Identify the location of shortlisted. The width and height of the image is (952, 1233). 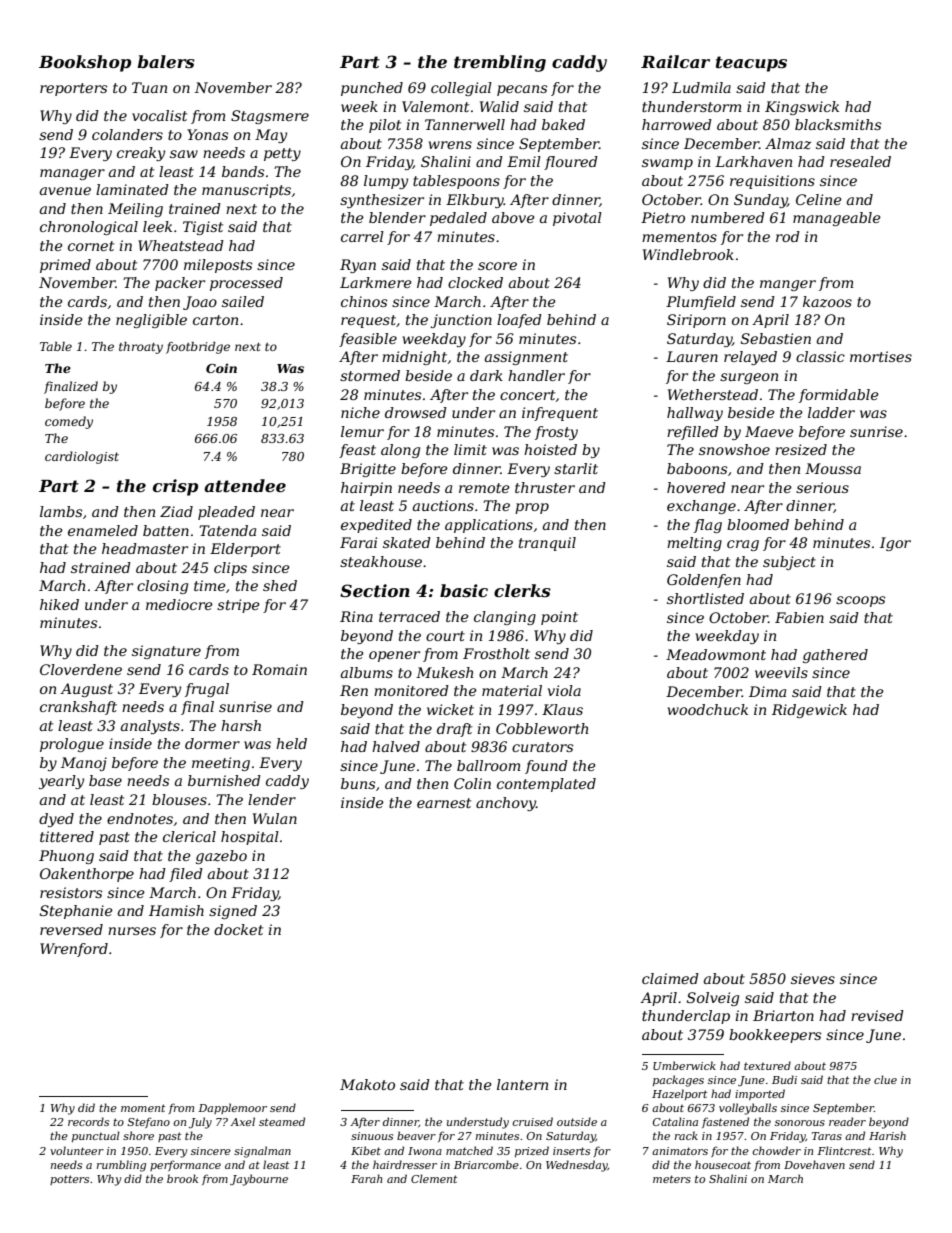
(705, 598).
